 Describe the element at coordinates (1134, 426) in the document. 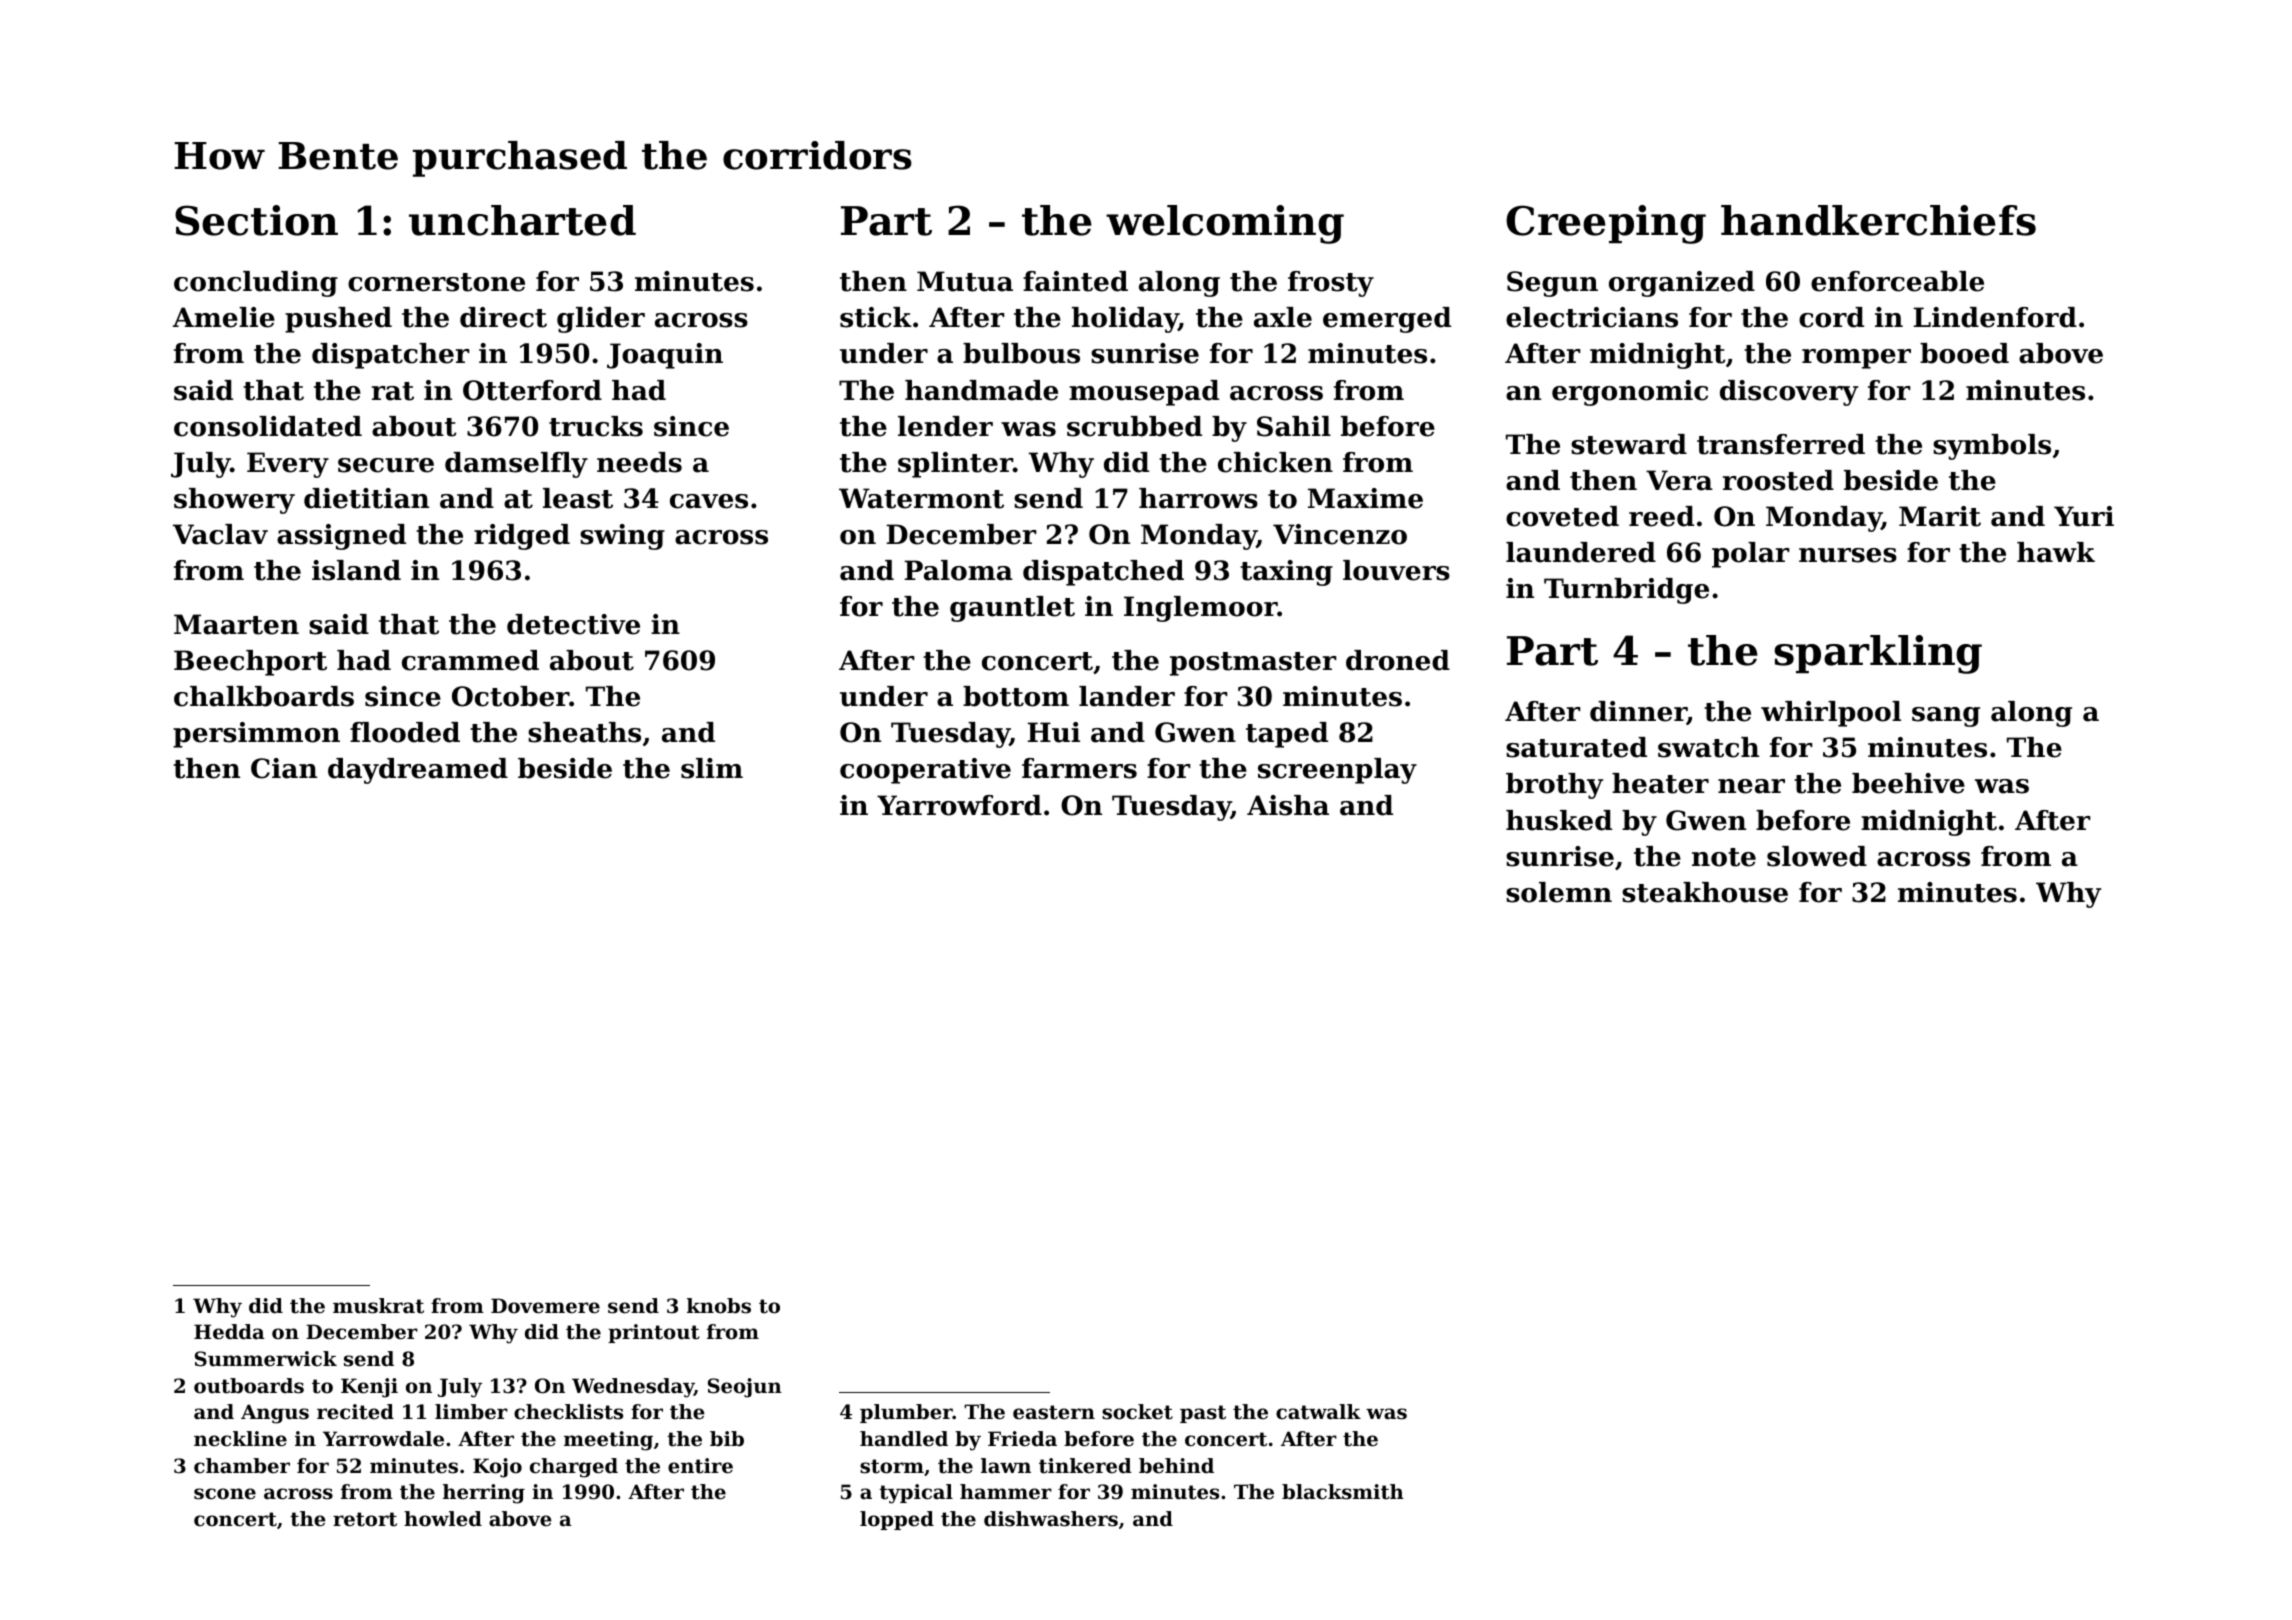

I see `scrubbed` at that location.
